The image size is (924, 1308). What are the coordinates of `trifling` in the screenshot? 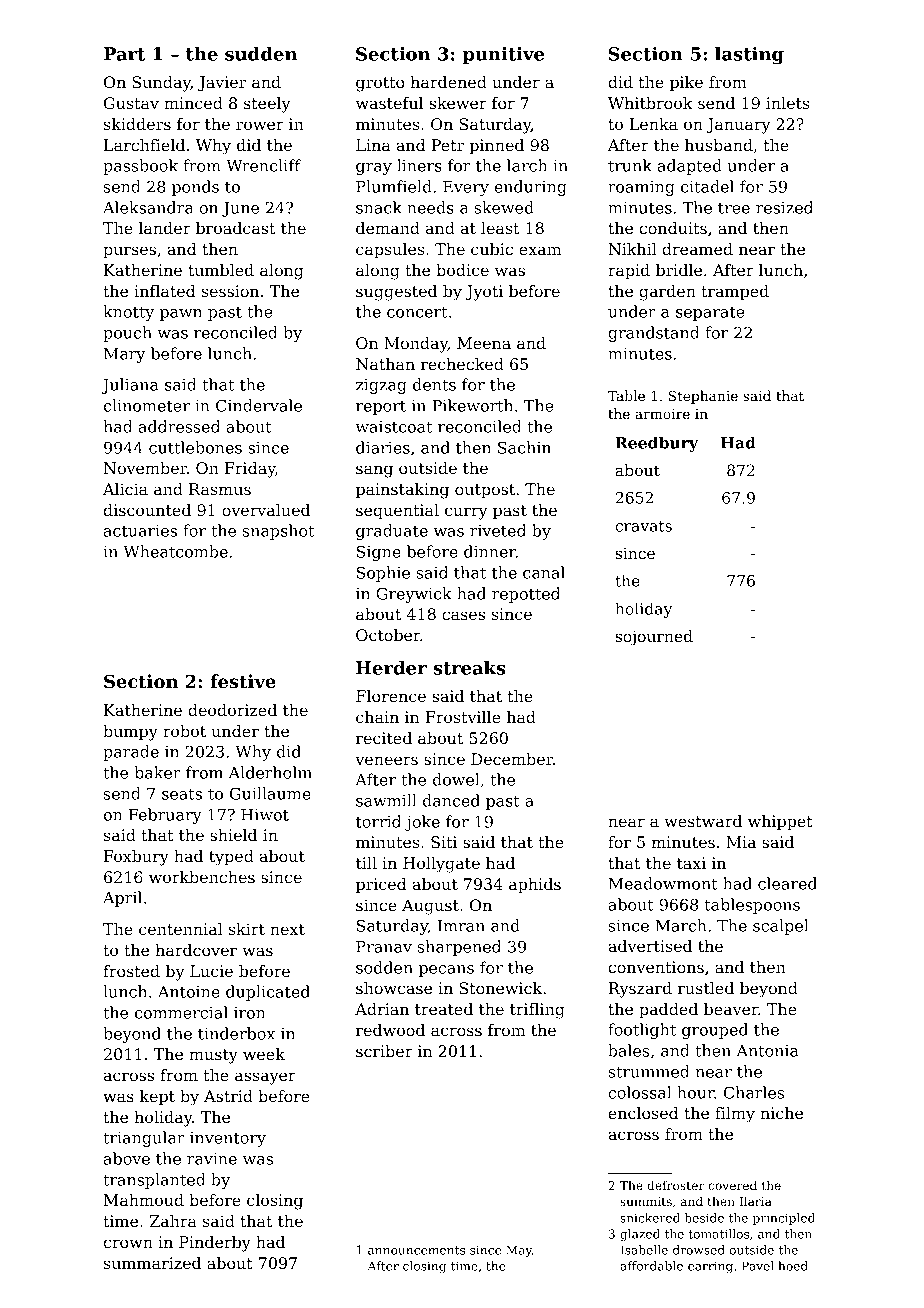 It's located at (537, 1011).
